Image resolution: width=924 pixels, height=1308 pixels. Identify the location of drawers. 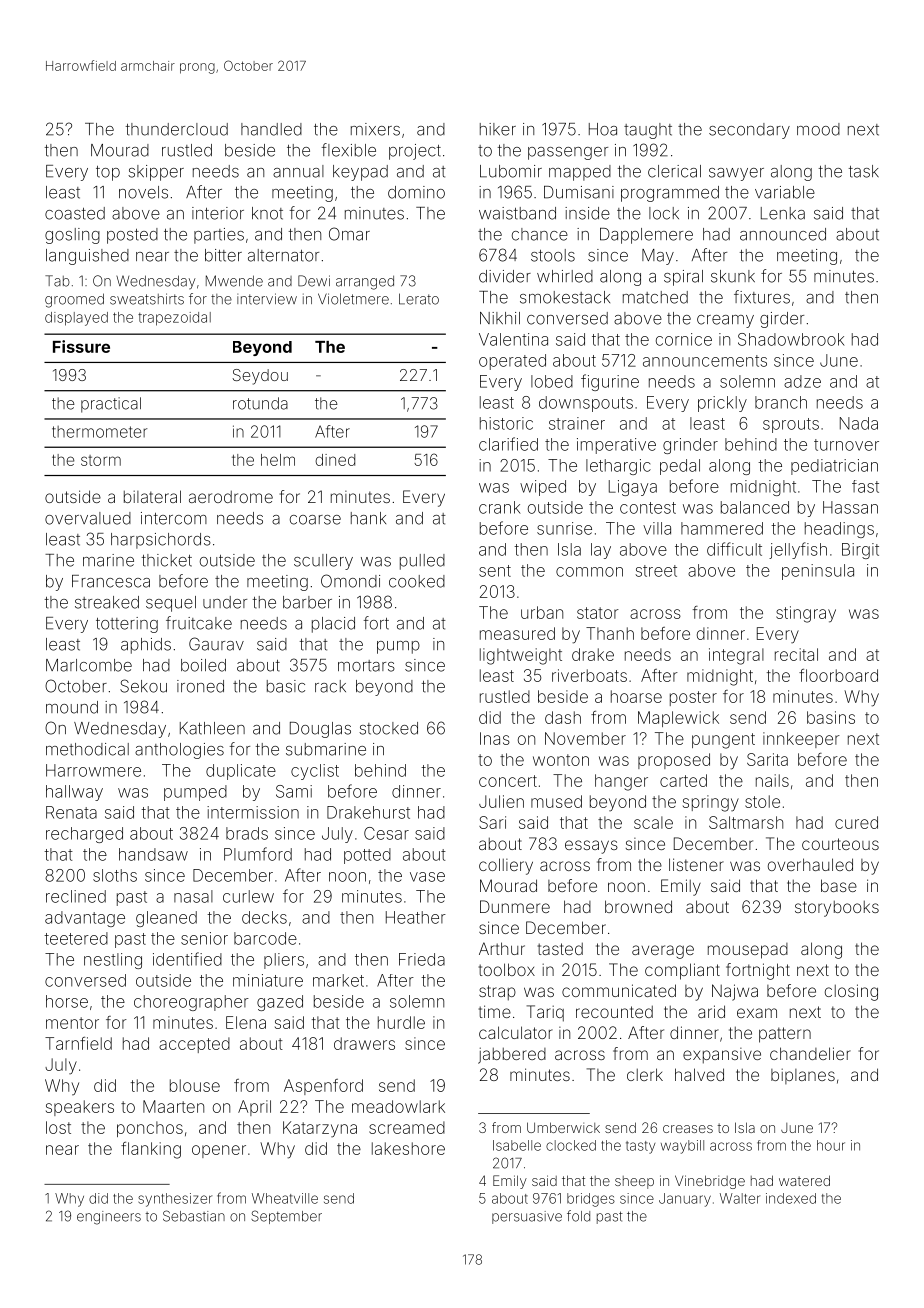
(364, 1043).
